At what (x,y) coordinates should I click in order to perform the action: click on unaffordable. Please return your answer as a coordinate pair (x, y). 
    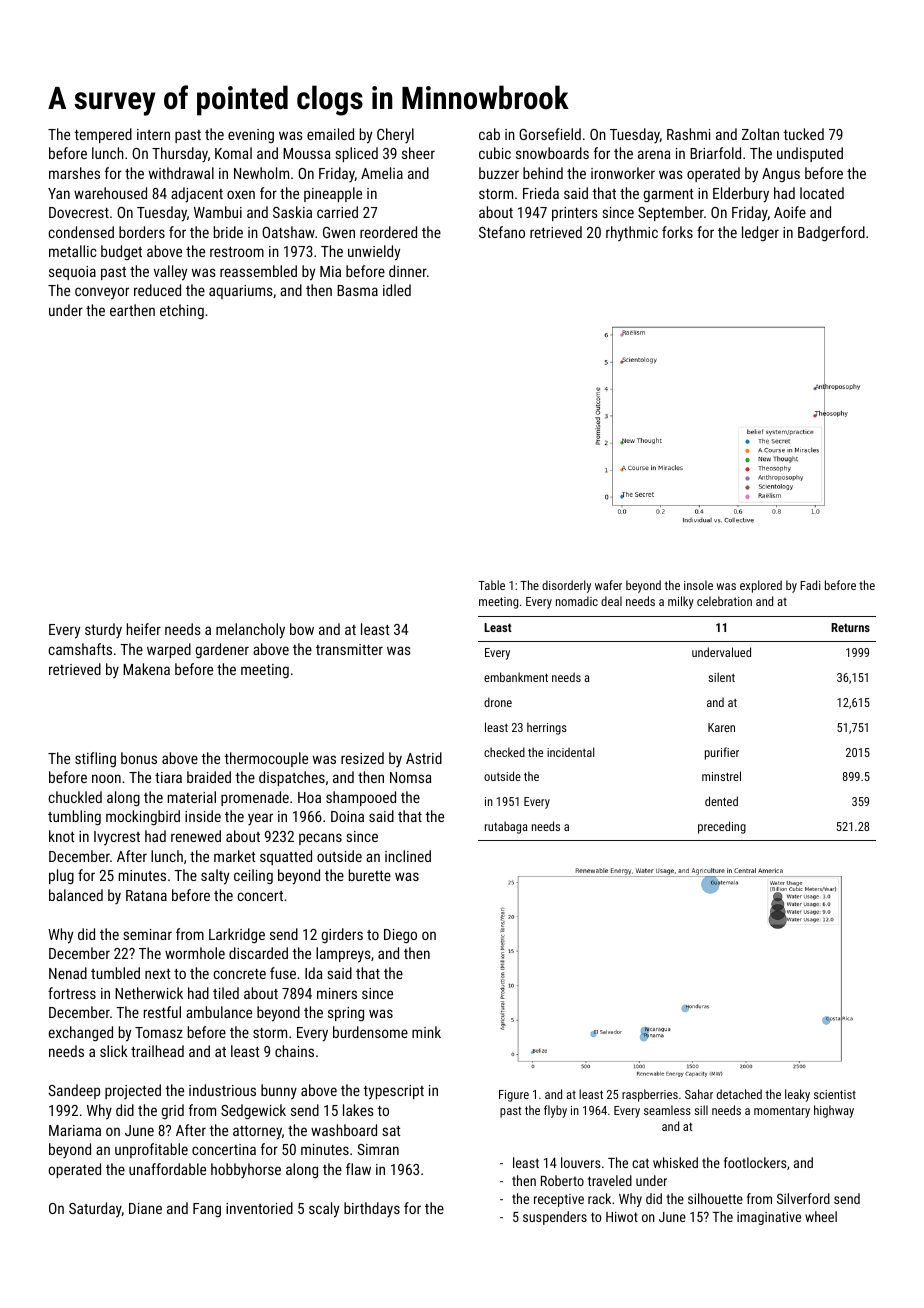
    Looking at the image, I should click on (167, 1169).
